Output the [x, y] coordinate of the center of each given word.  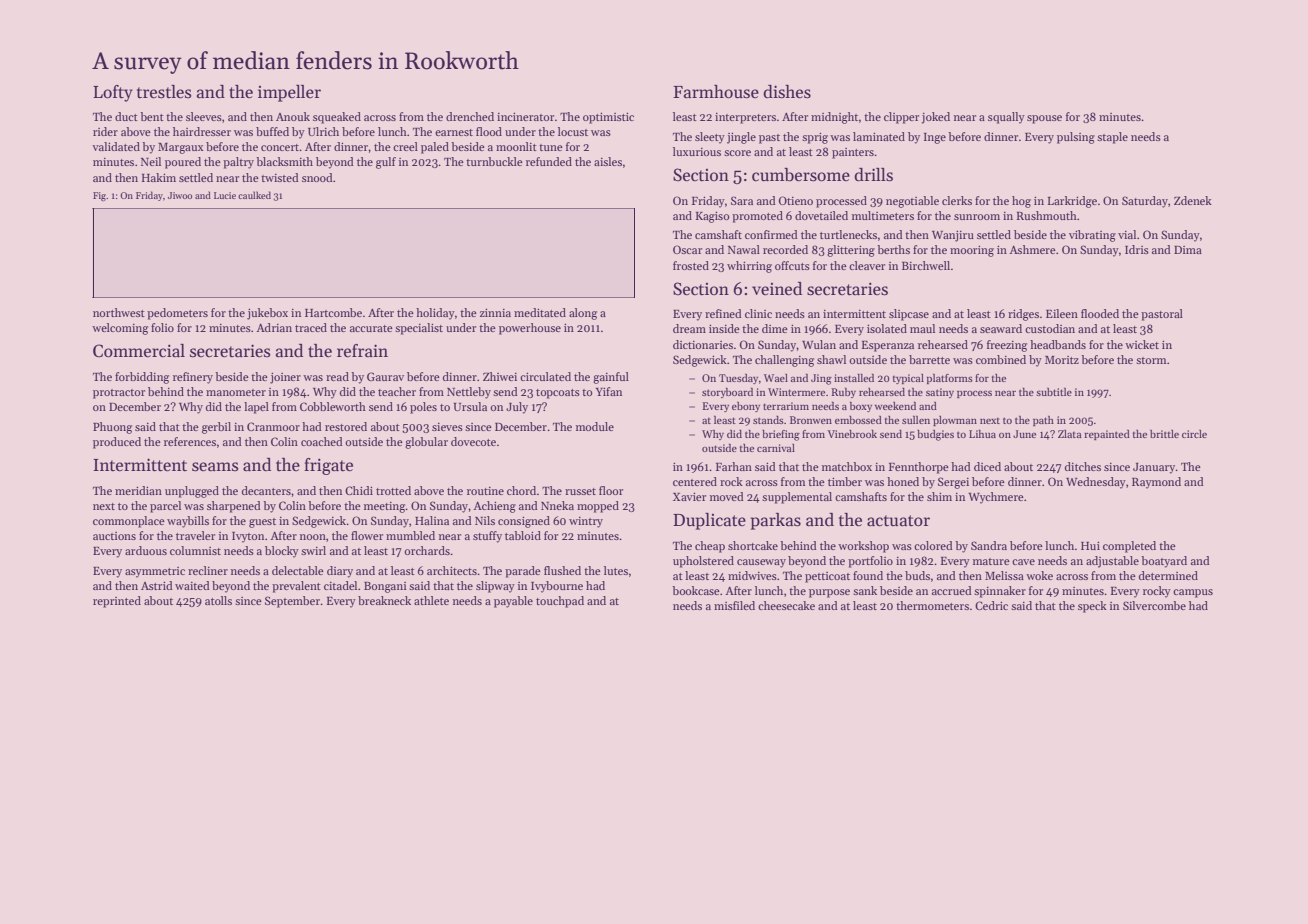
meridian [138, 490]
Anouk [293, 116]
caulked [254, 195]
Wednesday [1096, 483]
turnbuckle [494, 161]
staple [1112, 138]
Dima [1188, 250]
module [595, 426]
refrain [362, 351]
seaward [1001, 328]
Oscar [687, 249]
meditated [540, 312]
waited [192, 585]
